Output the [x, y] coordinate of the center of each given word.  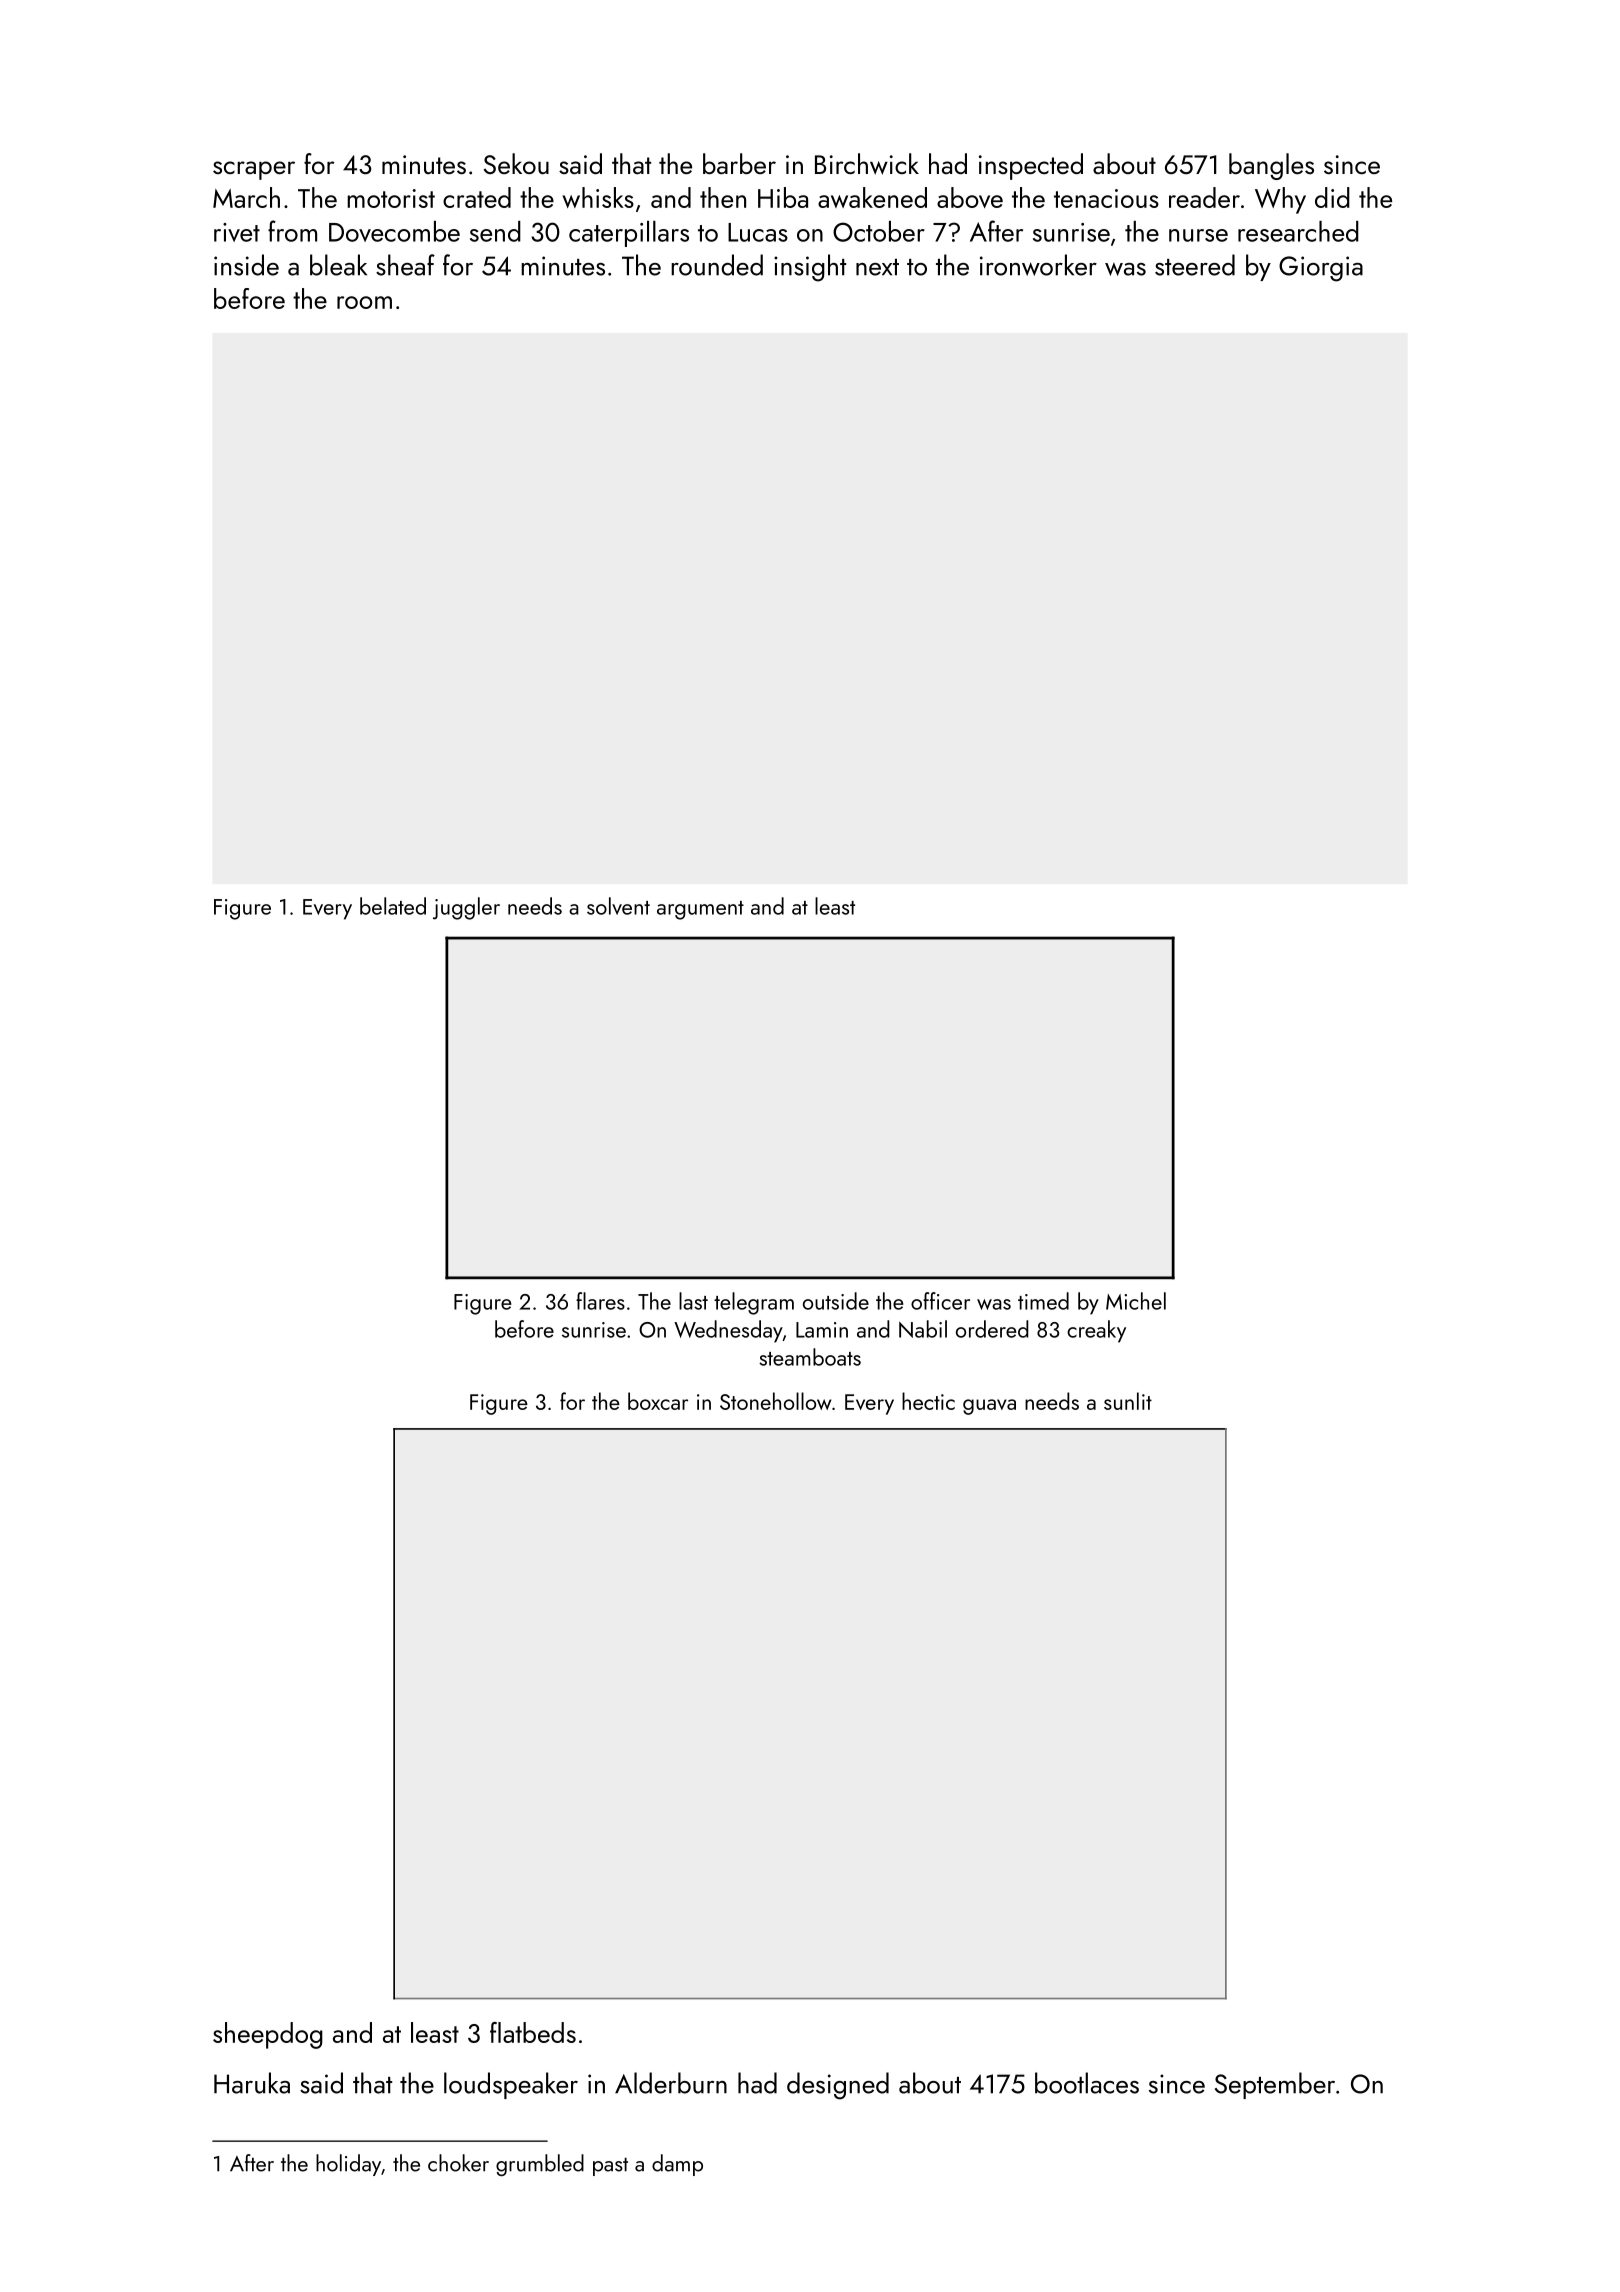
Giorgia [1321, 269]
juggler [466, 908]
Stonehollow [775, 1401]
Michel [1136, 1301]
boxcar [658, 1401]
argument [700, 910]
